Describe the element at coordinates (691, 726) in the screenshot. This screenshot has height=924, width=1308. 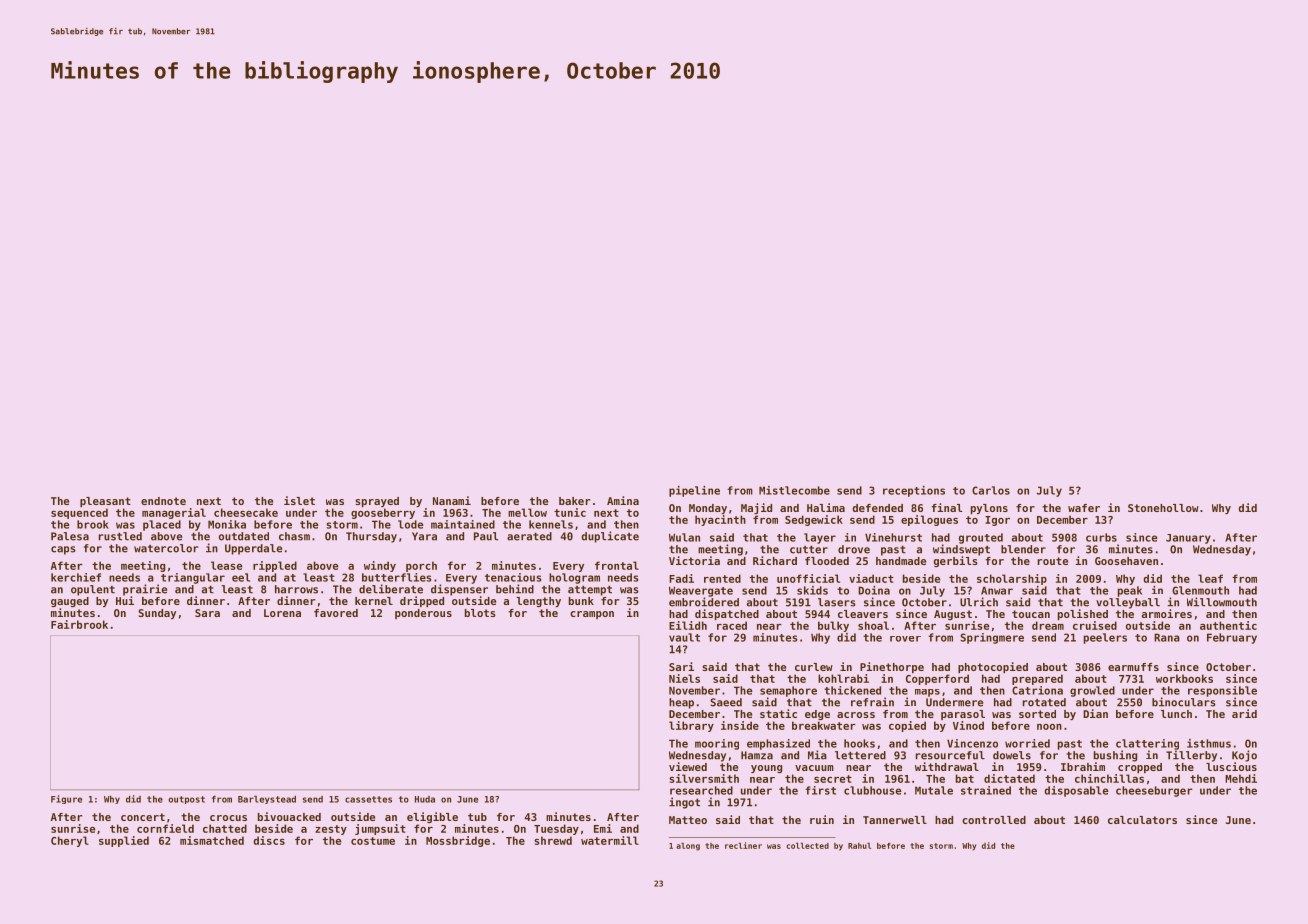
I see `library` at that location.
